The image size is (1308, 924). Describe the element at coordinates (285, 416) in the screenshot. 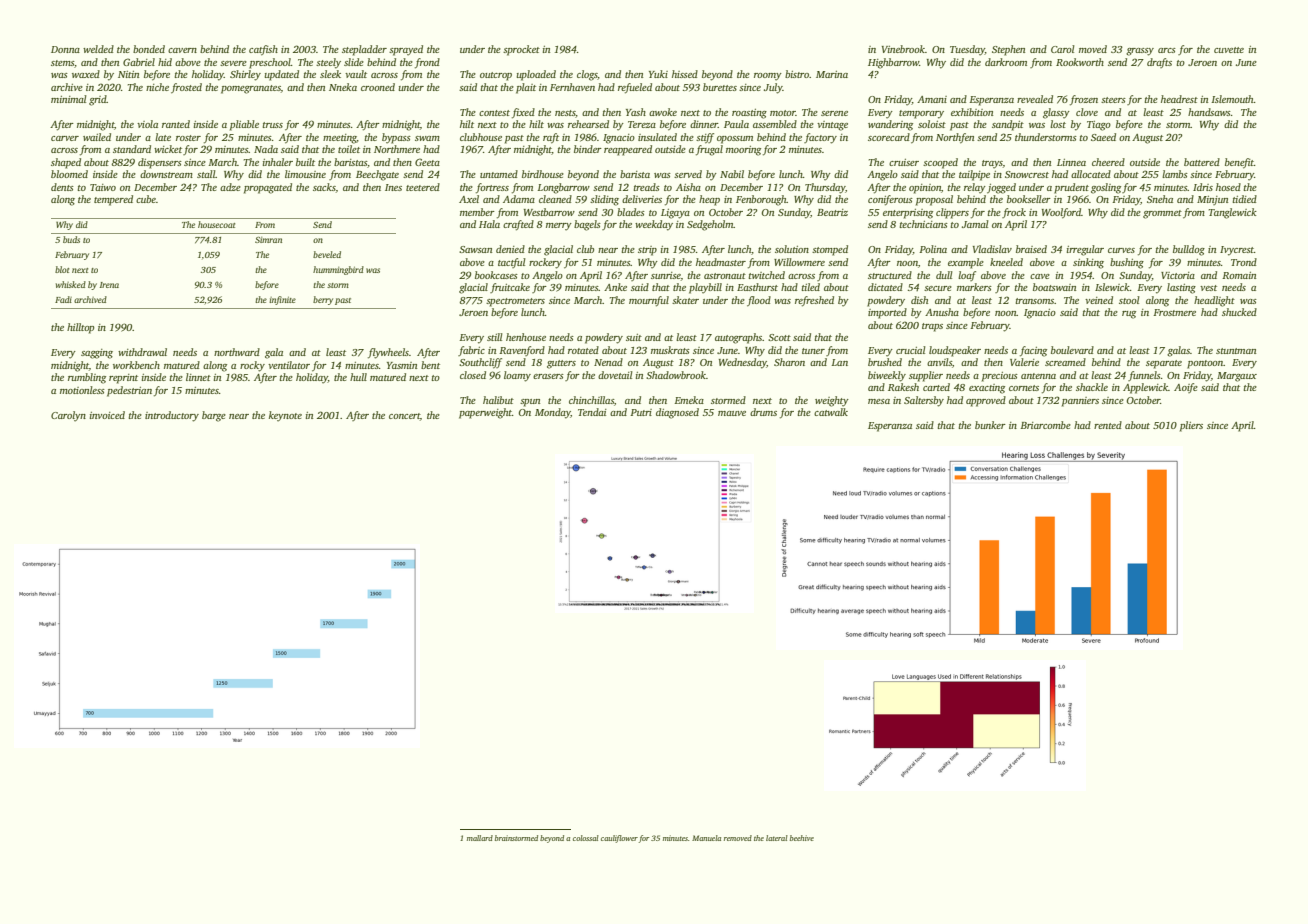

I see `keynote` at that location.
